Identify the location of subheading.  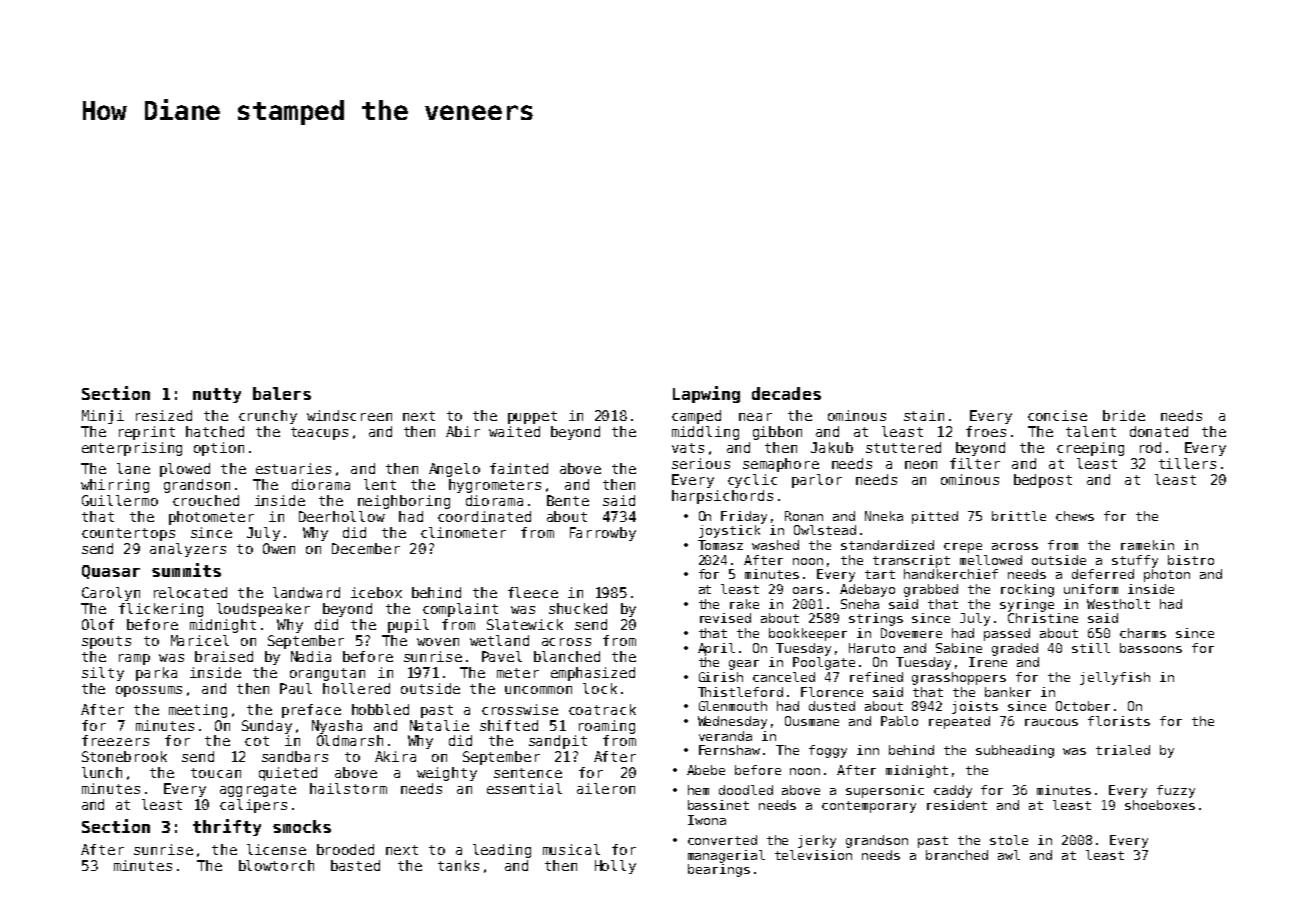
(1015, 751).
